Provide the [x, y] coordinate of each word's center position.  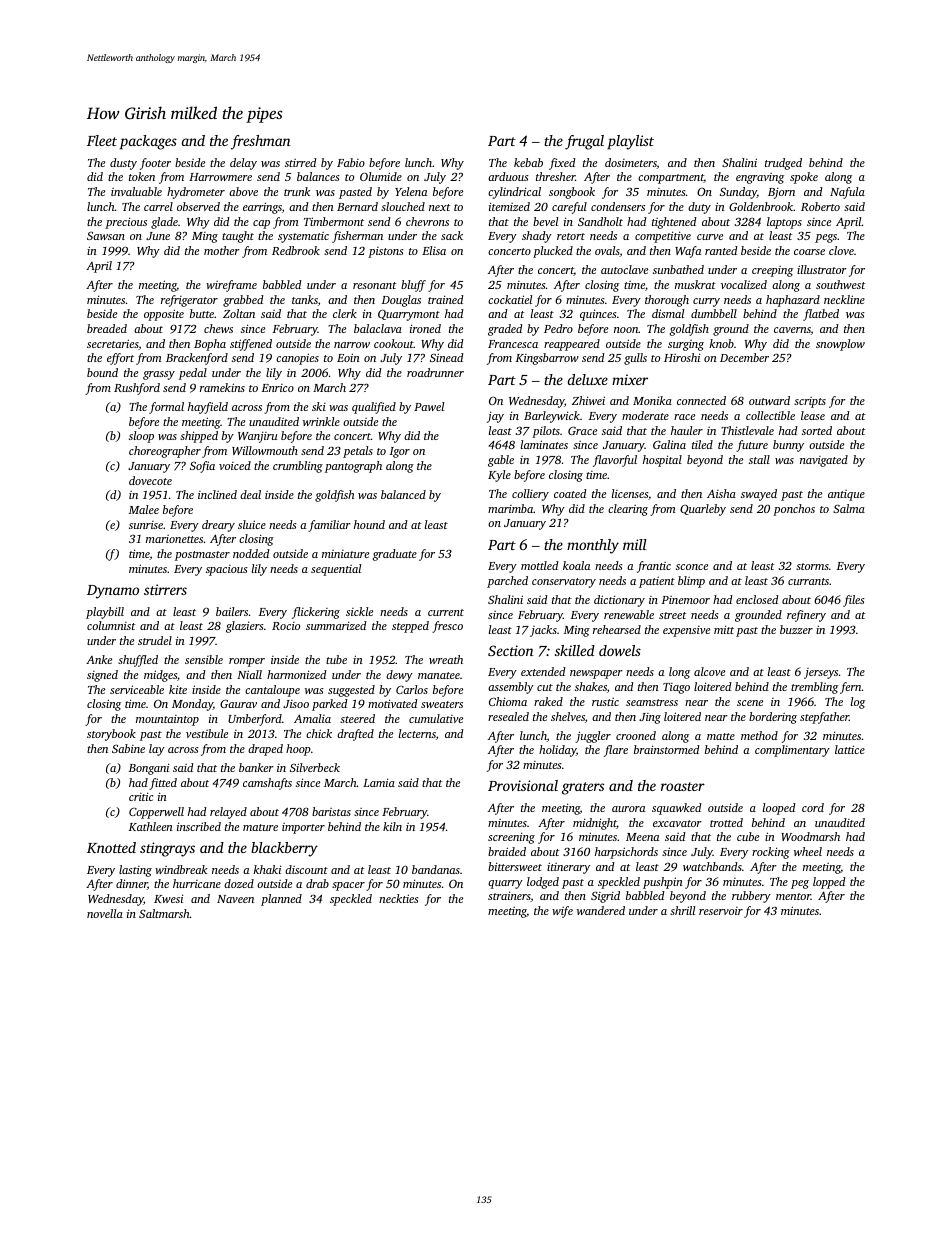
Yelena [411, 191]
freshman [260, 142]
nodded [251, 553]
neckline [844, 299]
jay [495, 417]
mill [635, 544]
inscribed [199, 826]
